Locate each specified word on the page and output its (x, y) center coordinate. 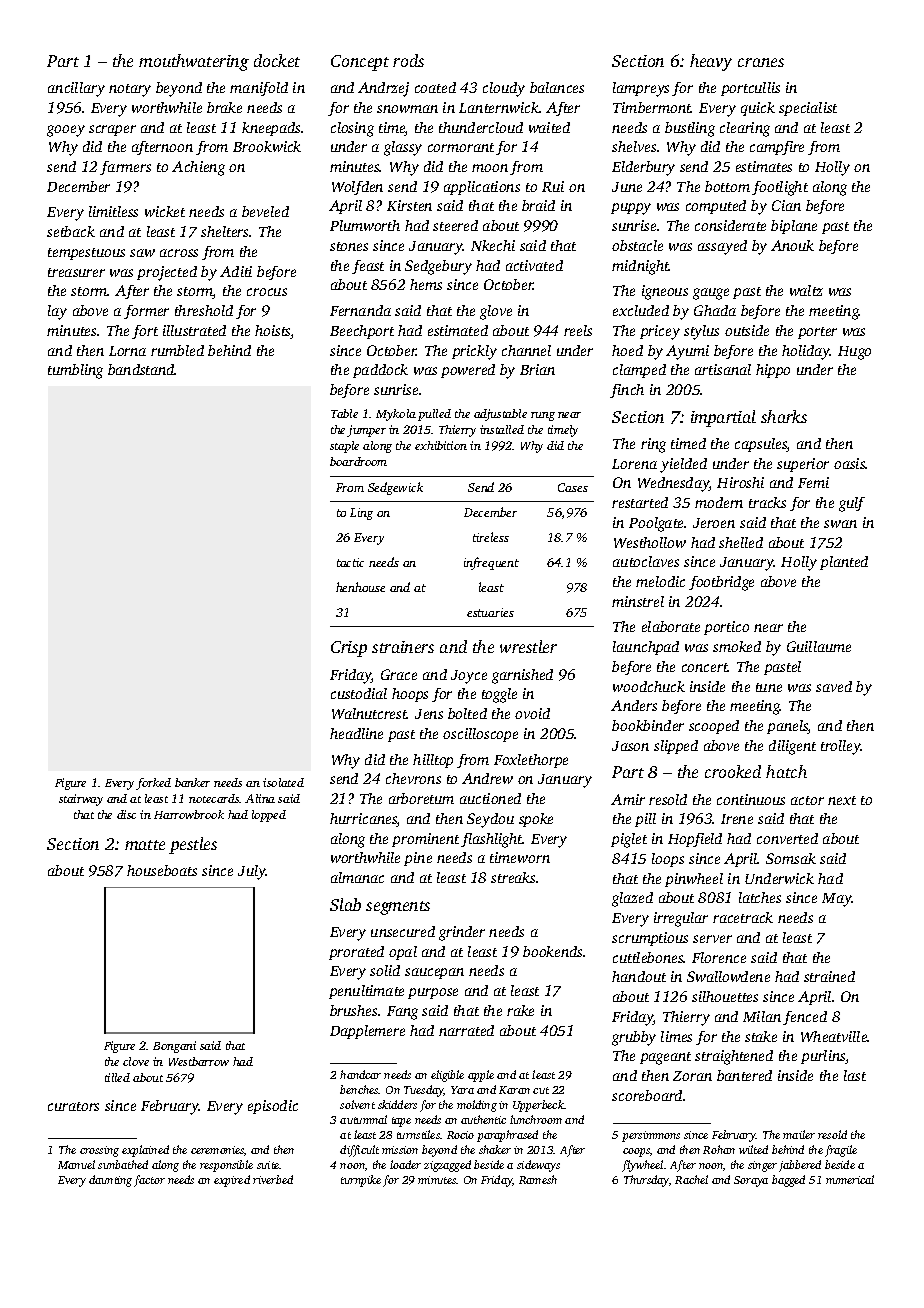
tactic (350, 562)
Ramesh (538, 1179)
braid (538, 205)
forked (153, 784)
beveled (265, 211)
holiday (806, 352)
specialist (808, 109)
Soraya (751, 1181)
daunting (110, 1181)
